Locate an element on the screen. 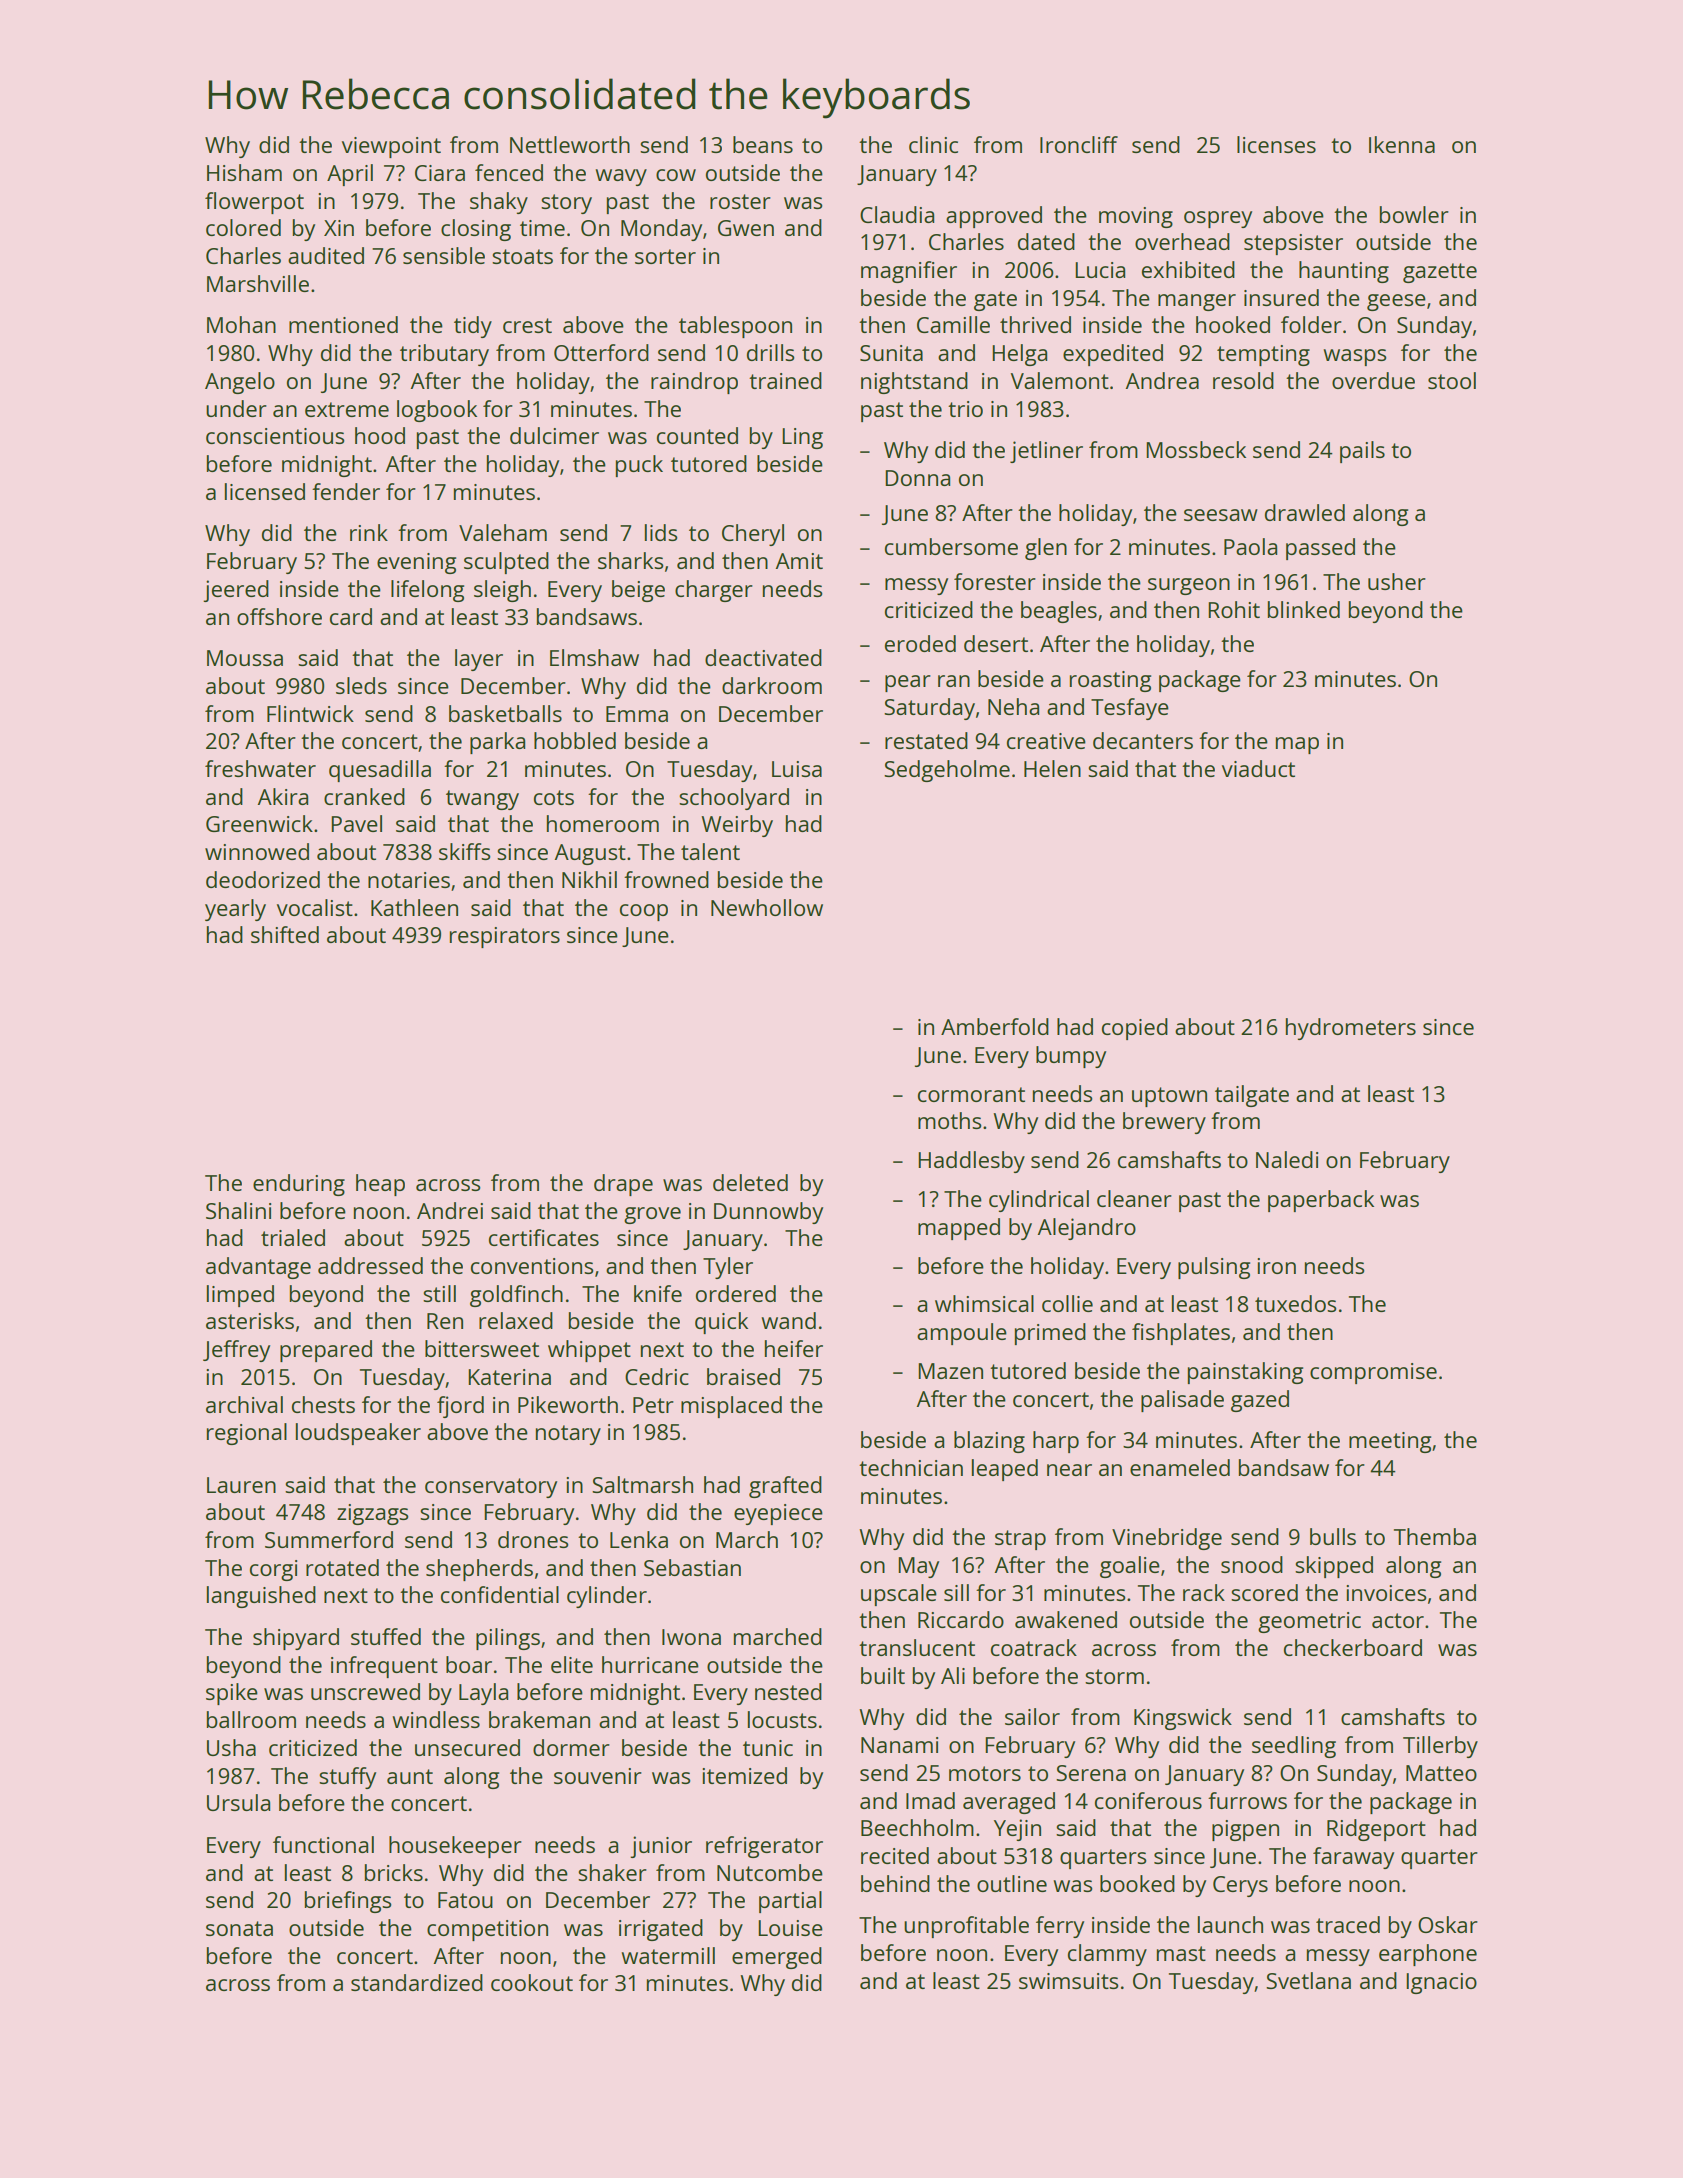 The image size is (1683, 2178). Ikenna is located at coordinates (1402, 144).
